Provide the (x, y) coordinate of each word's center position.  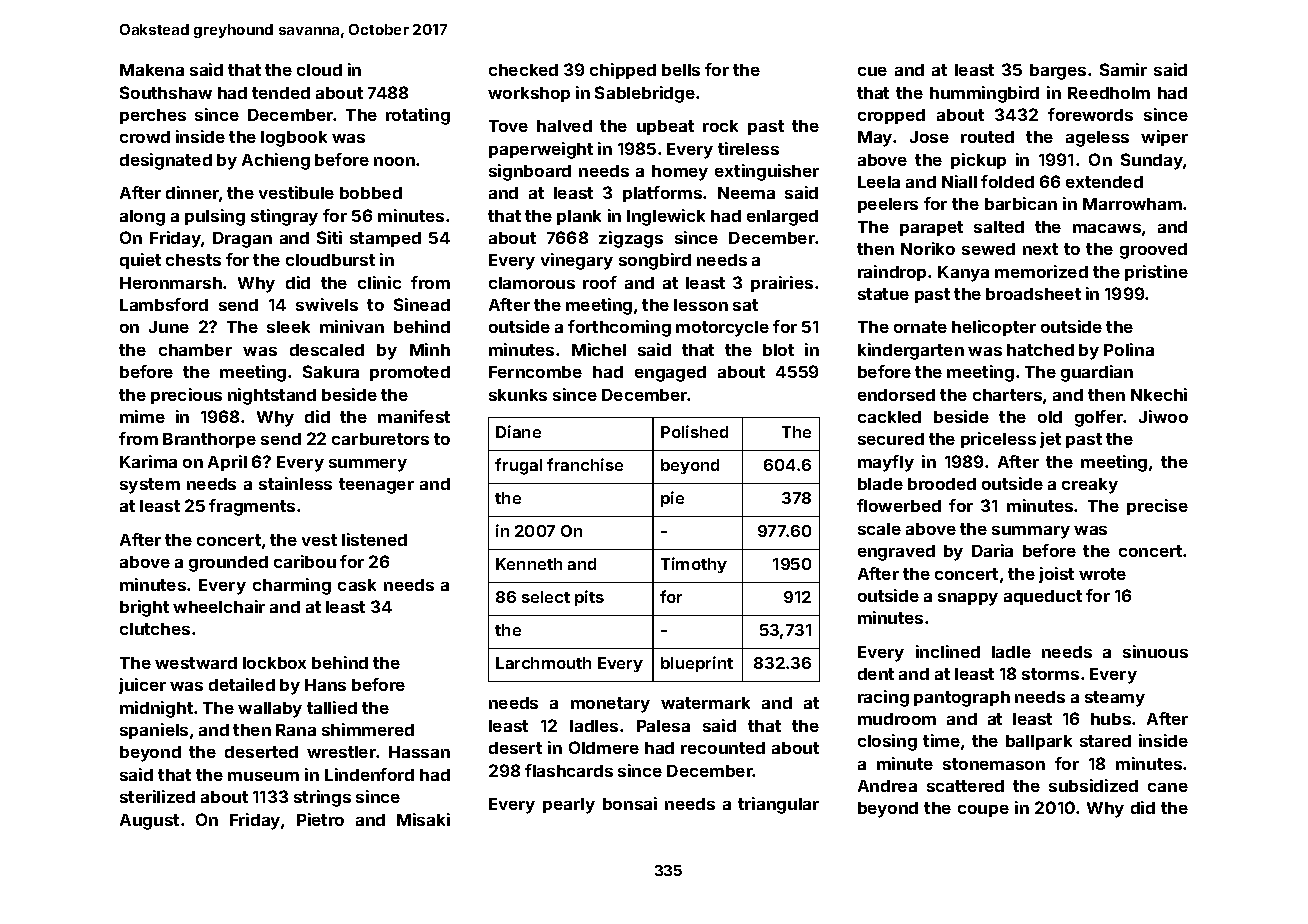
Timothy (694, 565)
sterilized (157, 796)
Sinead (422, 304)
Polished (694, 431)
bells (681, 70)
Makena (152, 70)
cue (872, 71)
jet (1050, 440)
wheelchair (219, 606)
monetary (610, 705)
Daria (992, 550)
